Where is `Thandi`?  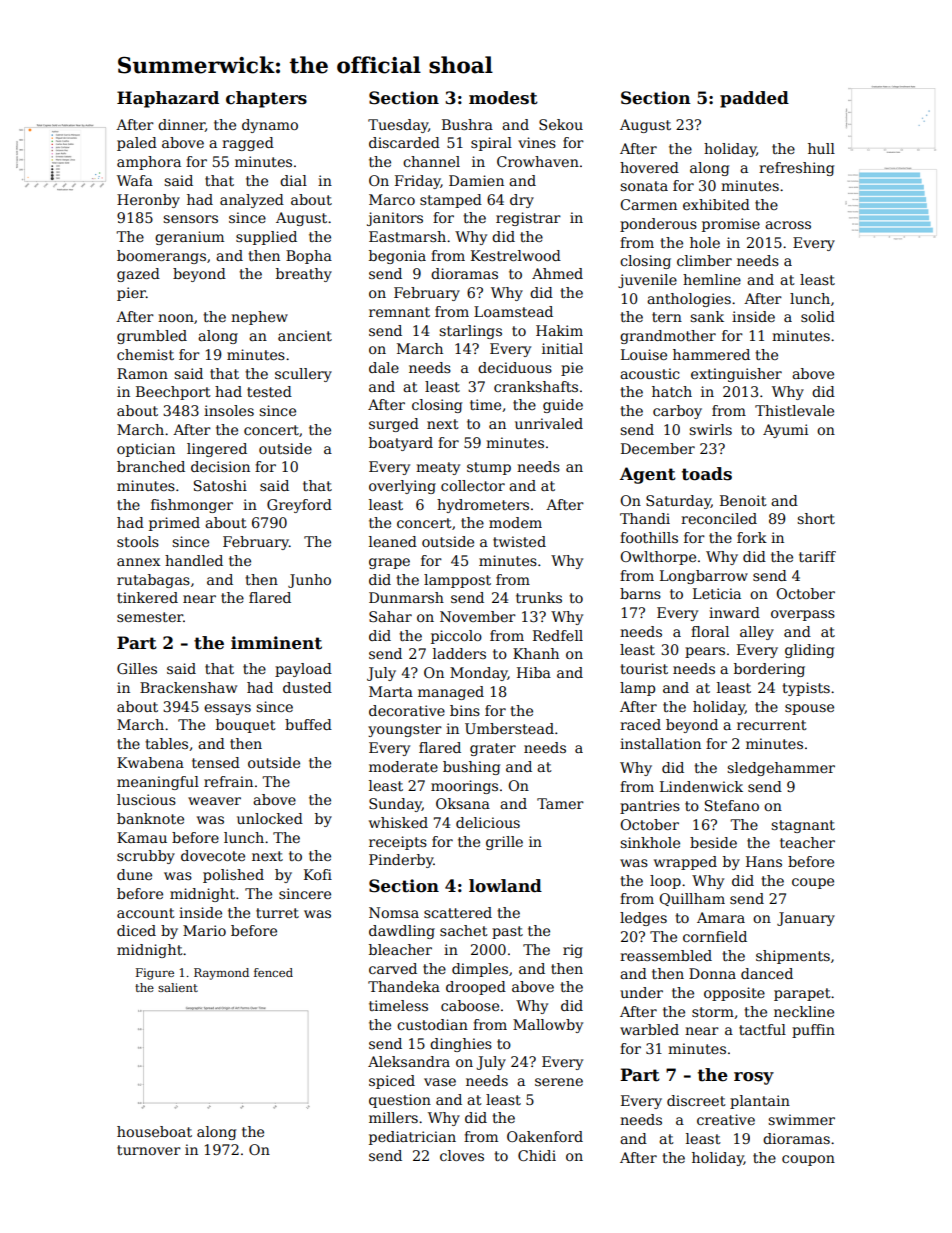 Thandi is located at coordinates (645, 518).
